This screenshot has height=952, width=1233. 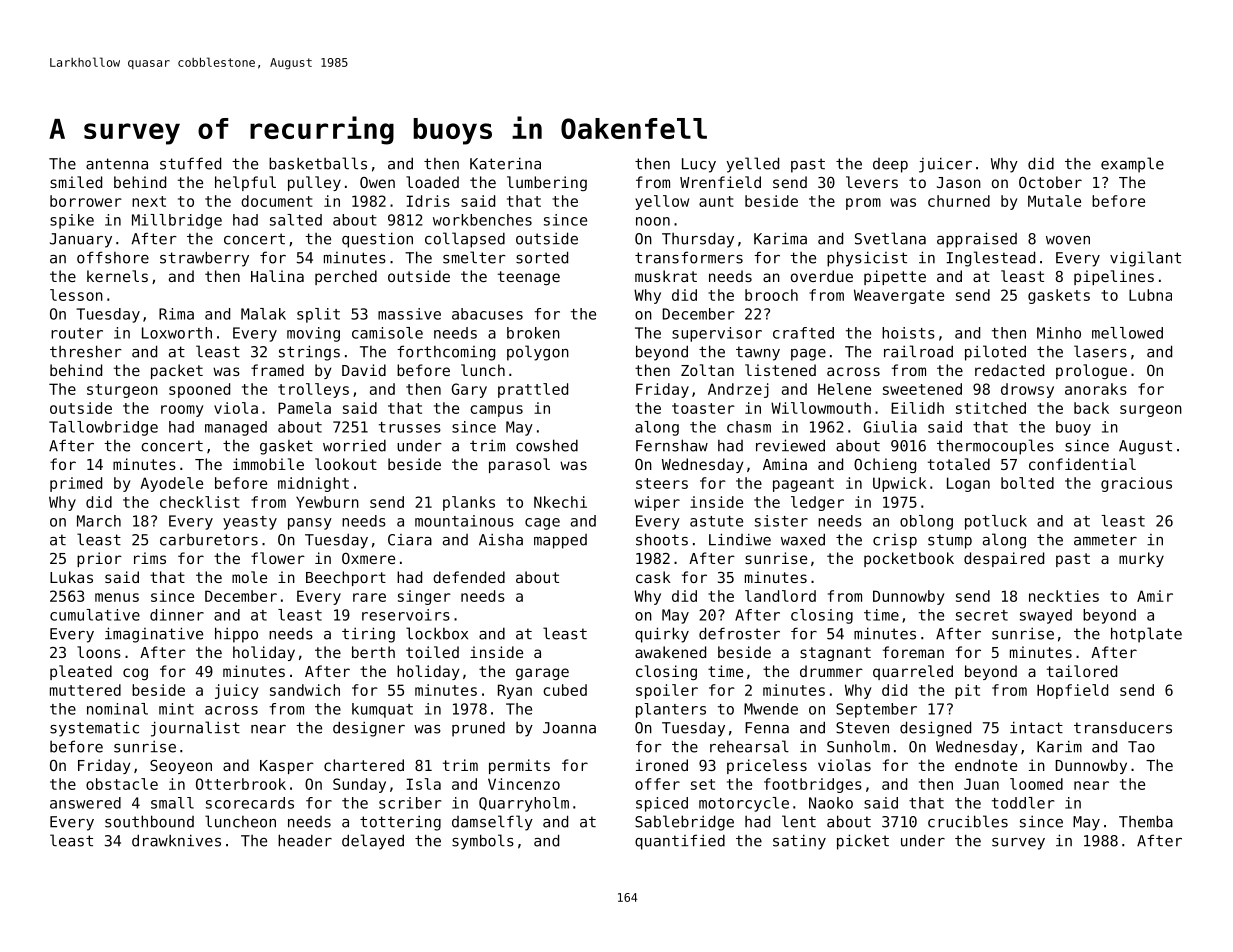 What do you see at coordinates (85, 690) in the screenshot?
I see `muttered` at bounding box center [85, 690].
